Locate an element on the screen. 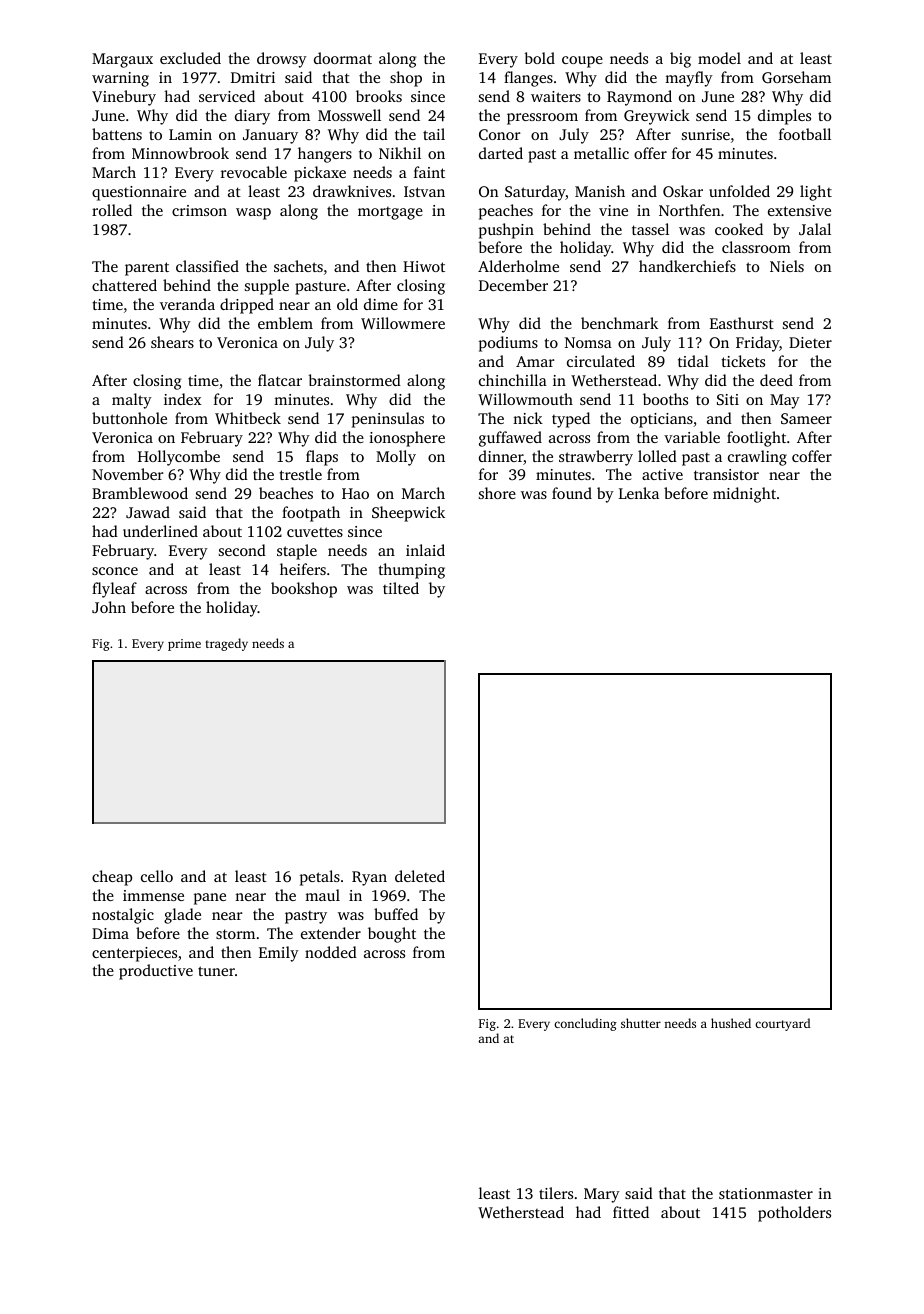 This screenshot has width=924, height=1314. tilted is located at coordinates (401, 588).
